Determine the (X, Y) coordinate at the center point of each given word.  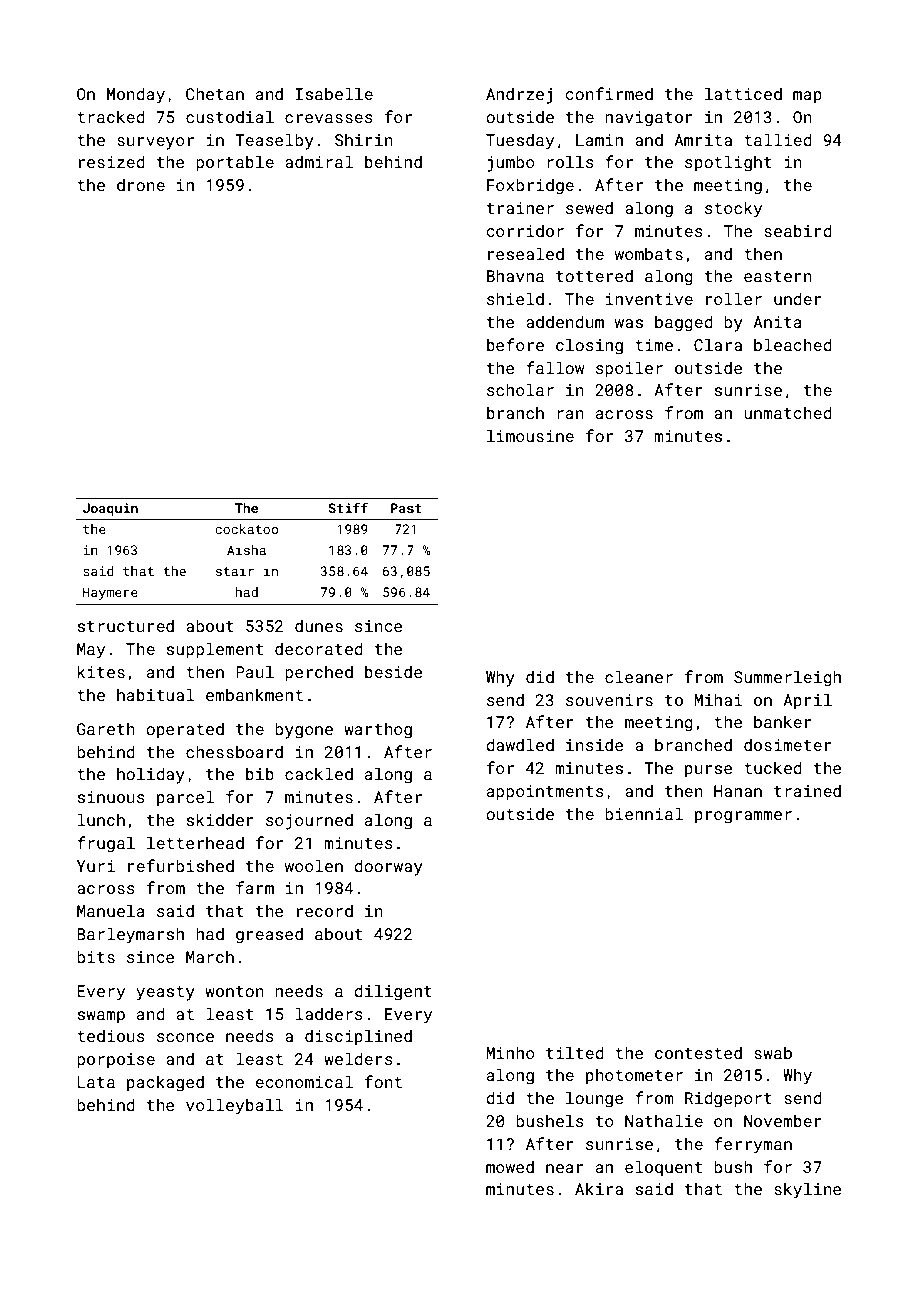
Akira (599, 1188)
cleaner (639, 676)
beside (393, 671)
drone (141, 184)
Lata (96, 1082)
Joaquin (110, 509)
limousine (530, 435)
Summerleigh (787, 678)
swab (773, 1052)
